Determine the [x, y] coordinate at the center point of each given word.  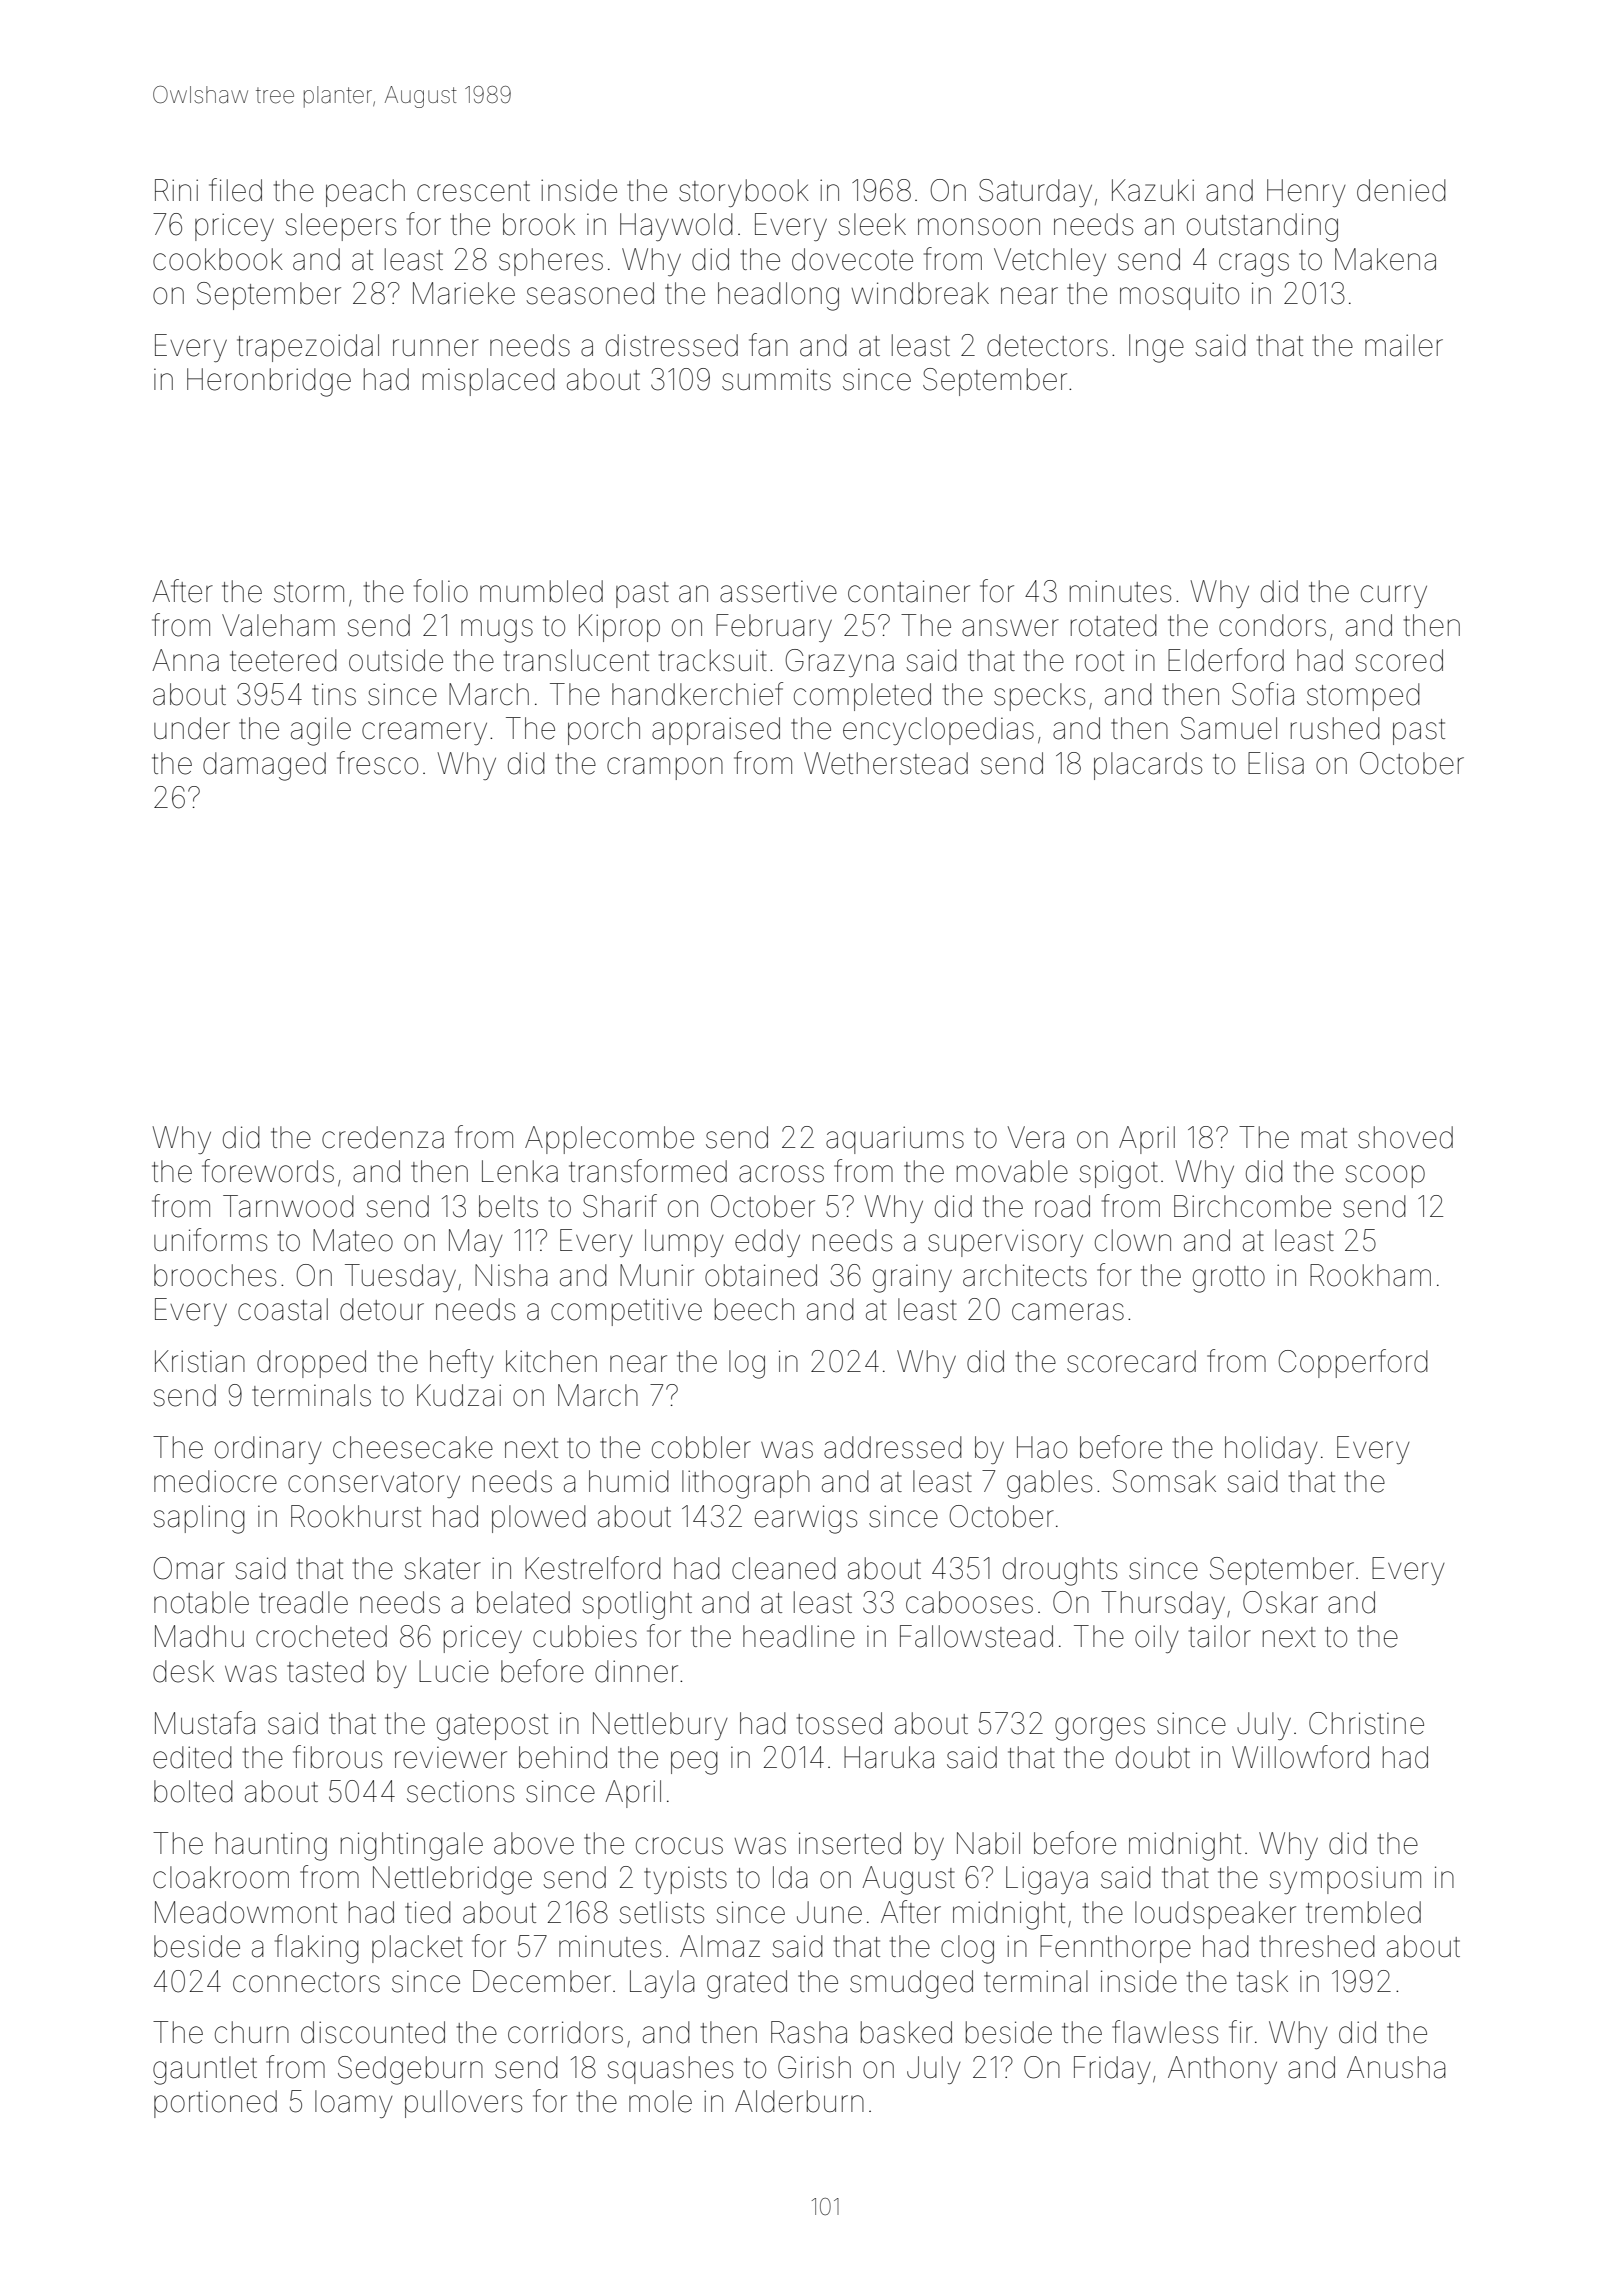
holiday [1271, 1450]
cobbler [701, 1447]
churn [252, 2032]
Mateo [353, 1240]
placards [1148, 766]
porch [604, 731]
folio [441, 591]
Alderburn [799, 2101]
